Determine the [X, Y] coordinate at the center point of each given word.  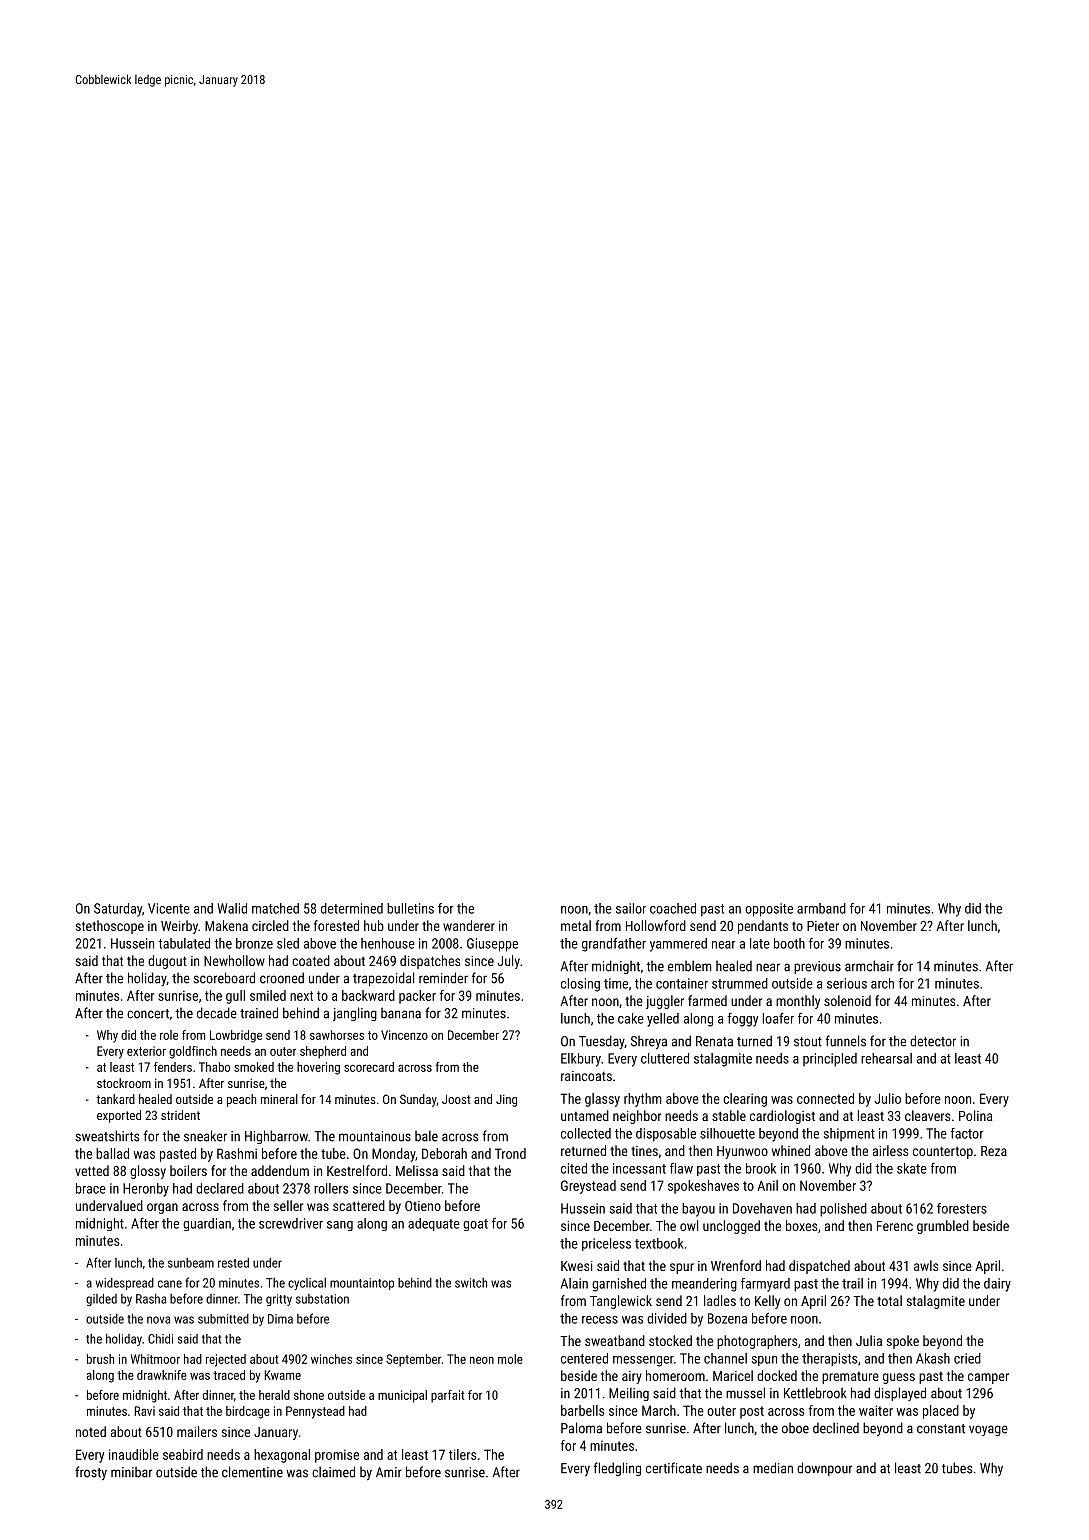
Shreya [649, 1042]
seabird [183, 1454]
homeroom [675, 1375]
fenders [173, 1067]
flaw [681, 1168]
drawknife [162, 1375]
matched [275, 908]
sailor [631, 908]
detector [933, 1041]
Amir [389, 1472]
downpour [824, 1469]
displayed [900, 1394]
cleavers [927, 1115]
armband [821, 908]
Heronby [146, 1190]
